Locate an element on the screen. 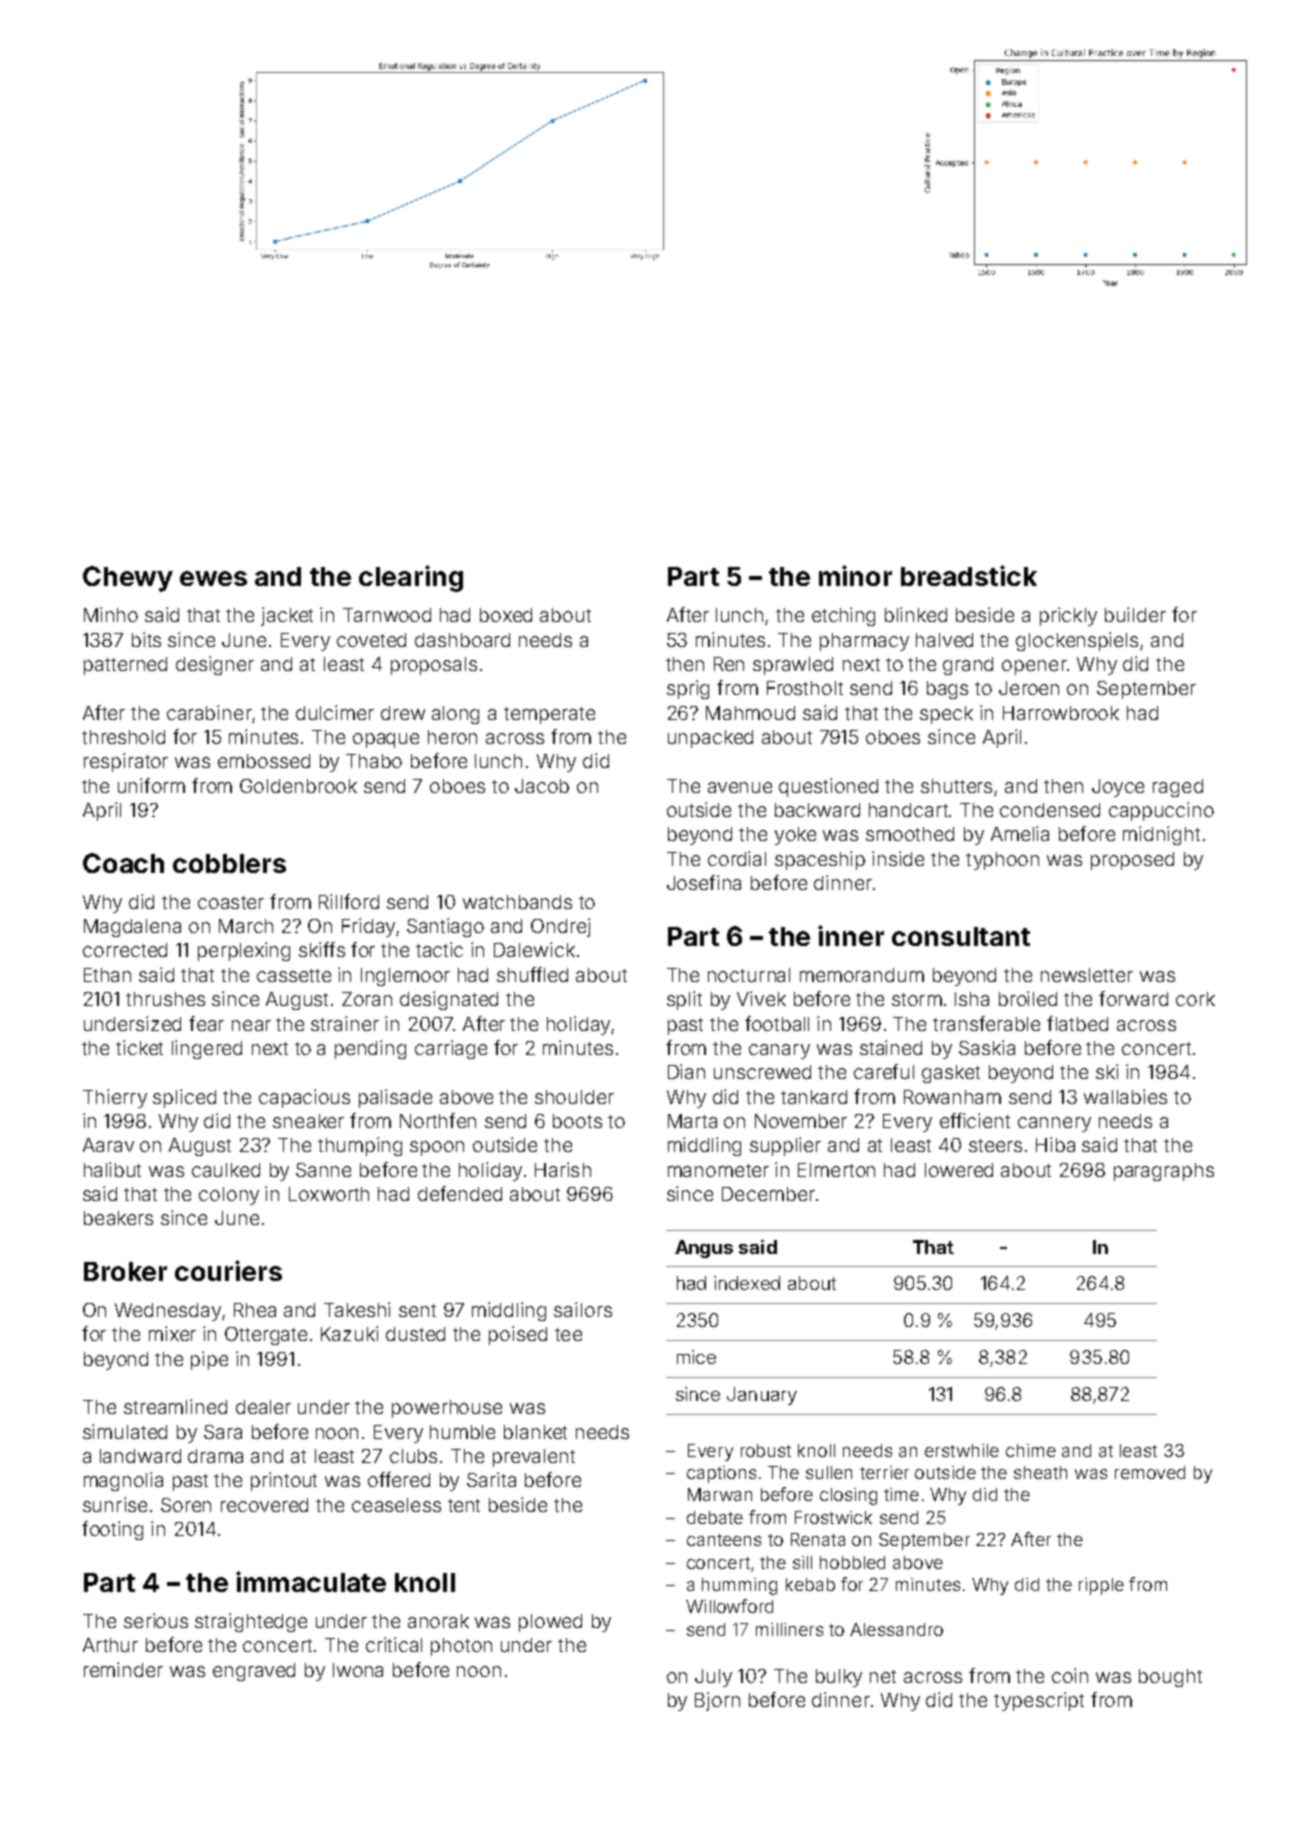  ticket is located at coordinates (139, 1047).
